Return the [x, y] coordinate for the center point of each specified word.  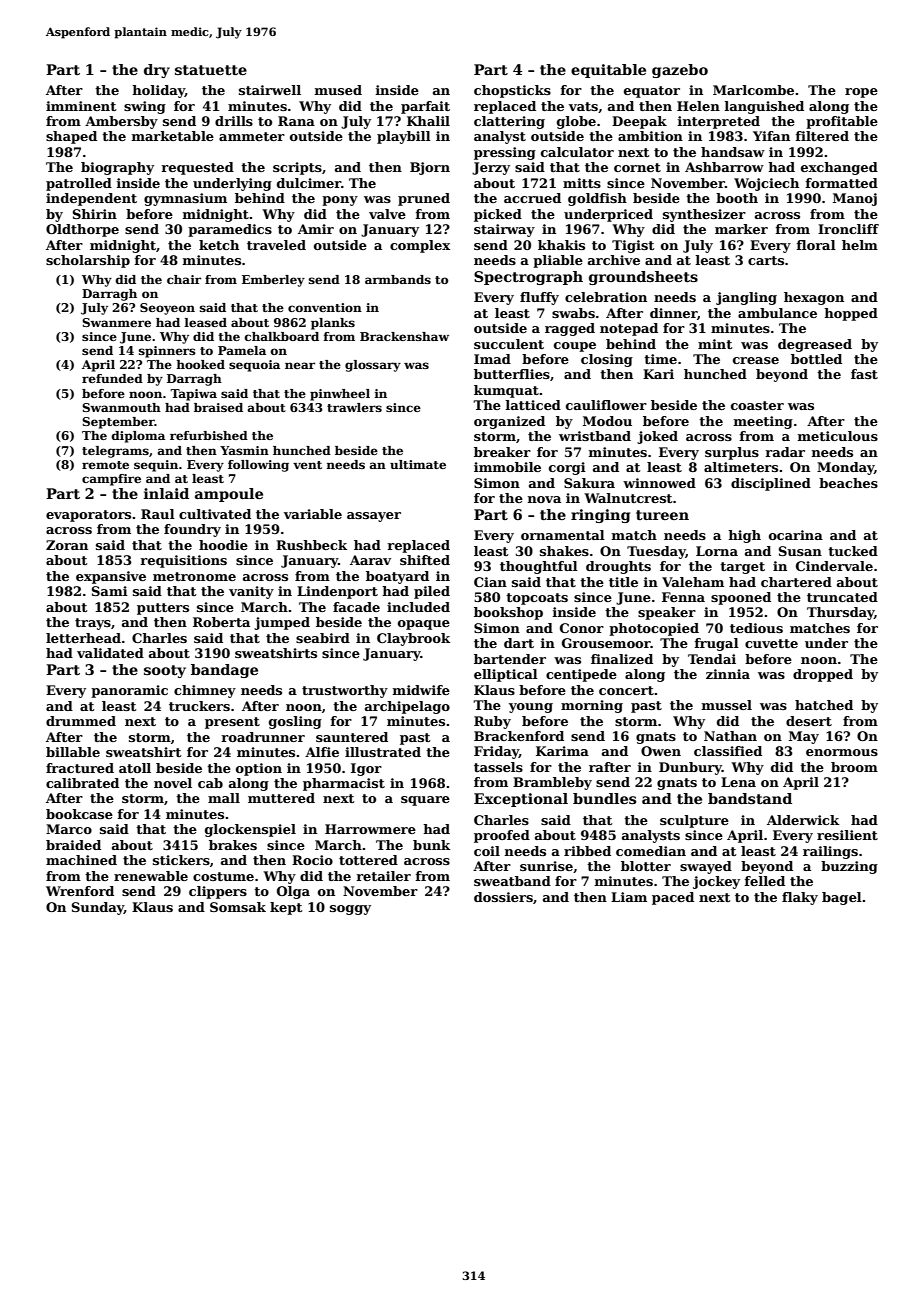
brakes [233, 845]
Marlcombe [753, 90]
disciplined [771, 484]
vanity [251, 592]
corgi [567, 468]
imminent [81, 106]
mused [338, 90]
